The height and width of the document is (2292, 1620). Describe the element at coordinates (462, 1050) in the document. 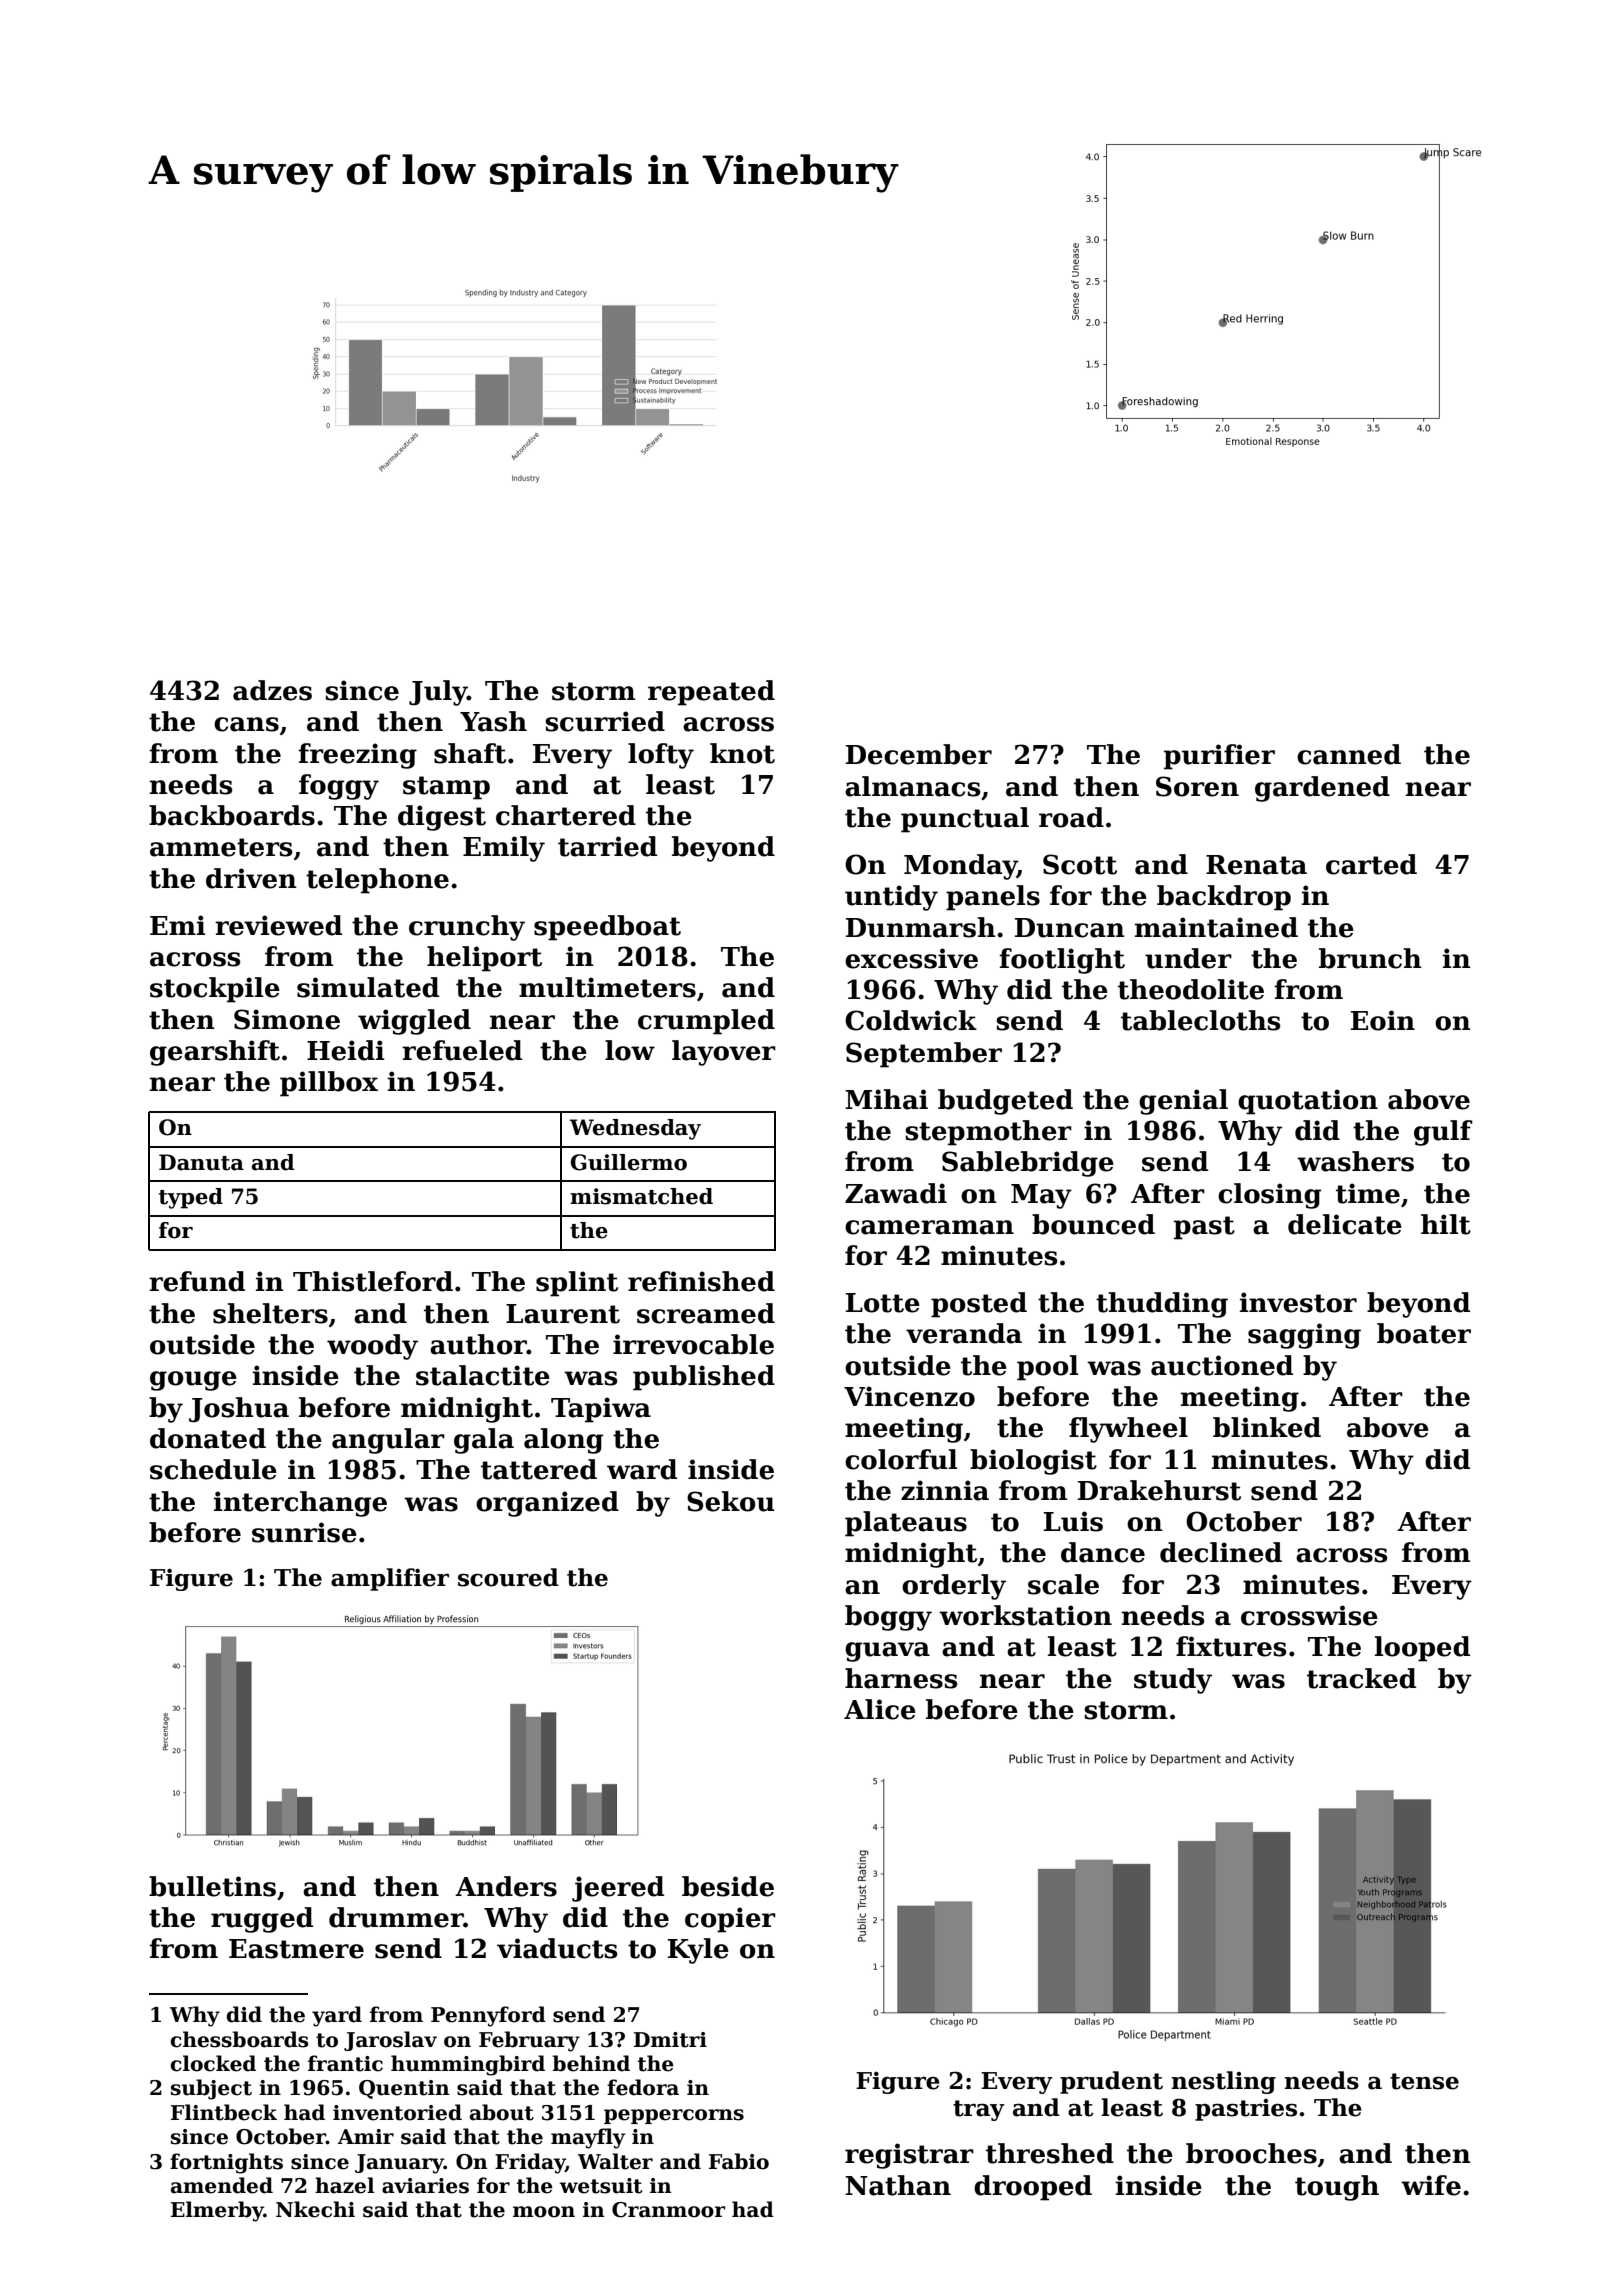

I see `refueled` at that location.
